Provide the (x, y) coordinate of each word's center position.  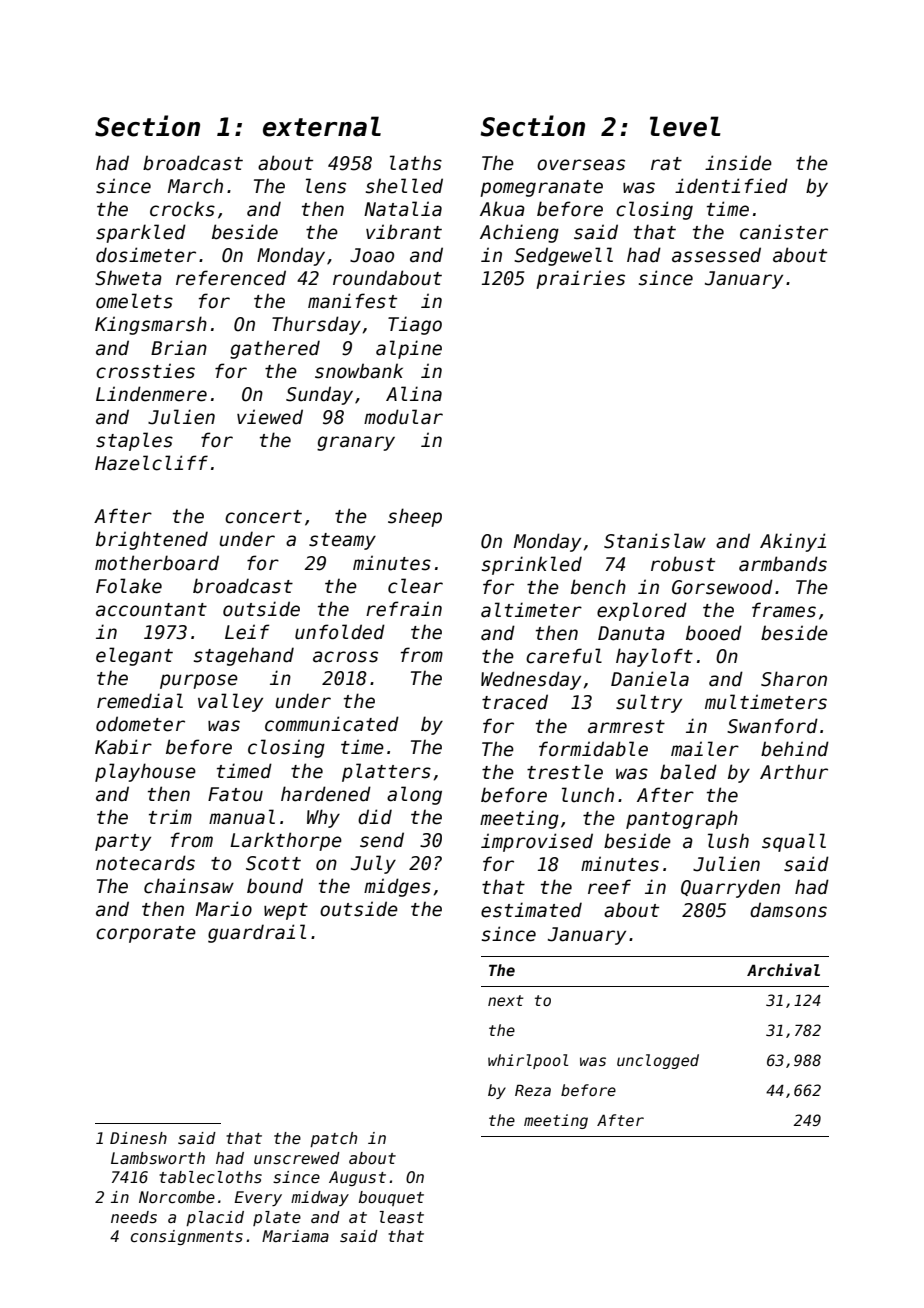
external (322, 126)
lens (326, 186)
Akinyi (793, 542)
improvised (537, 842)
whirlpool (528, 1061)
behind (795, 749)
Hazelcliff (151, 463)
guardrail (257, 933)
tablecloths (210, 1177)
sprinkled (532, 565)
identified (731, 186)
